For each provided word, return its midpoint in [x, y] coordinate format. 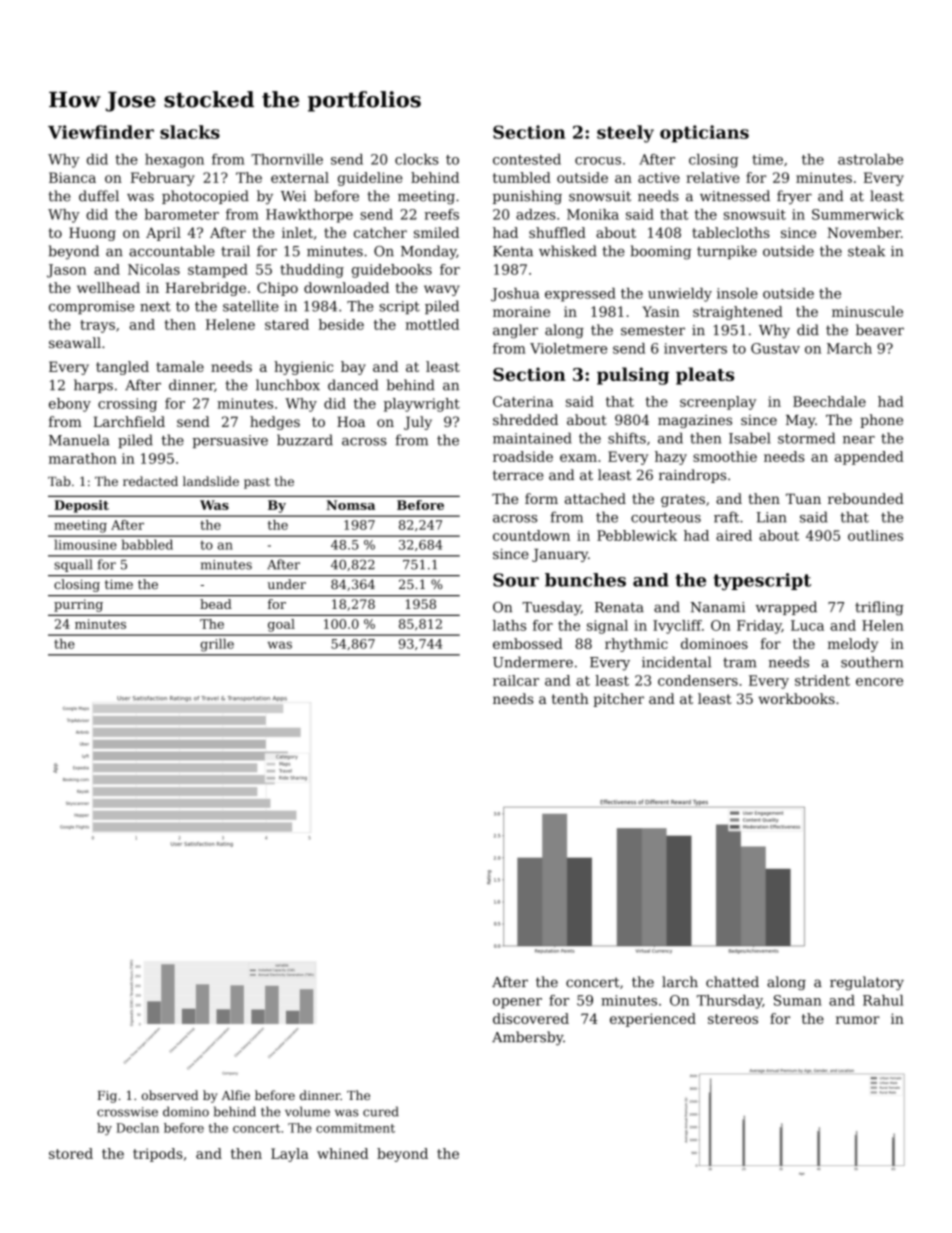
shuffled [557, 232]
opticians [704, 134]
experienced [653, 1020]
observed [170, 1095]
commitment [355, 1128]
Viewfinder [101, 132]
